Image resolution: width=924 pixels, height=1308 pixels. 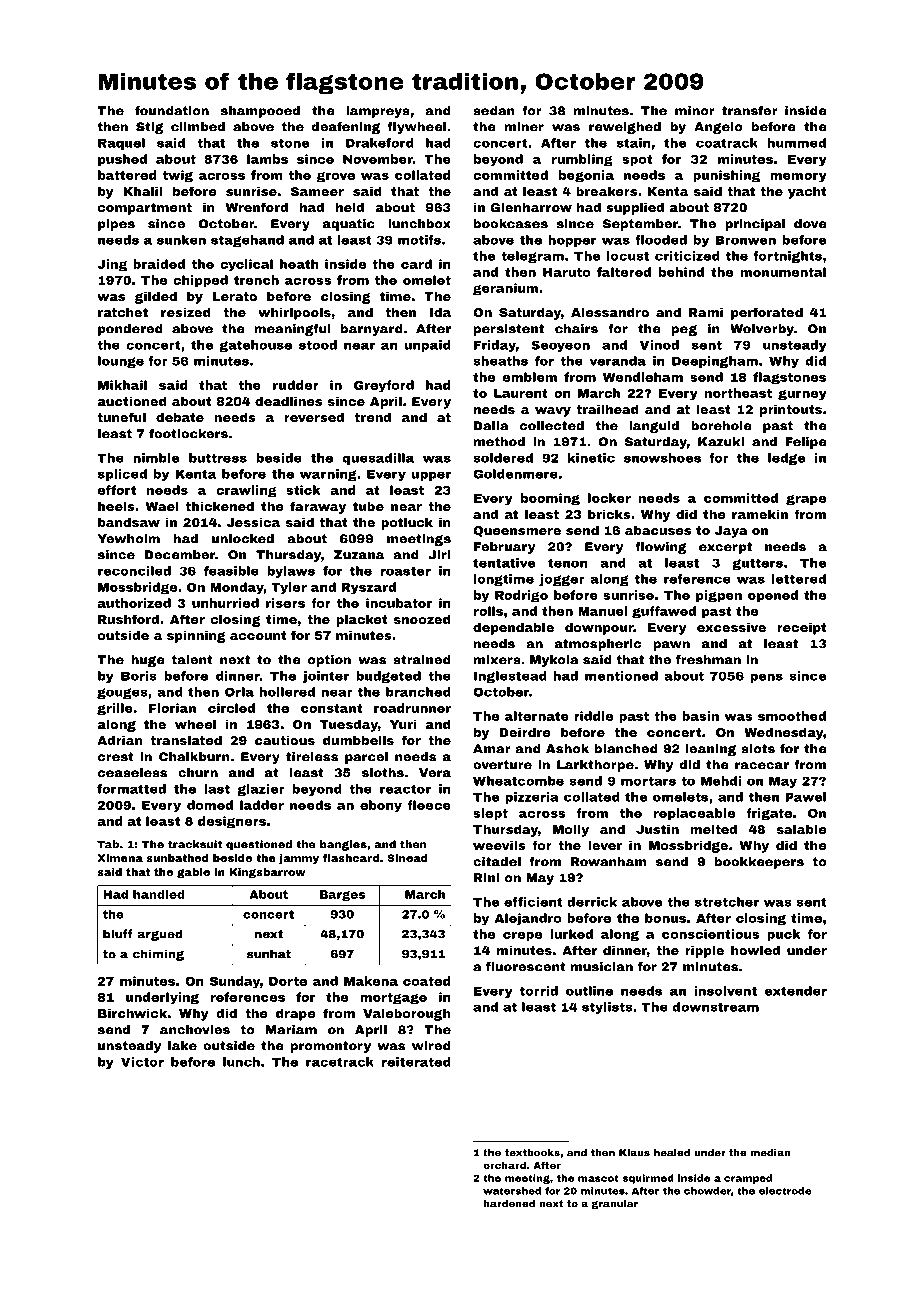 I want to click on foundation, so click(x=172, y=111).
